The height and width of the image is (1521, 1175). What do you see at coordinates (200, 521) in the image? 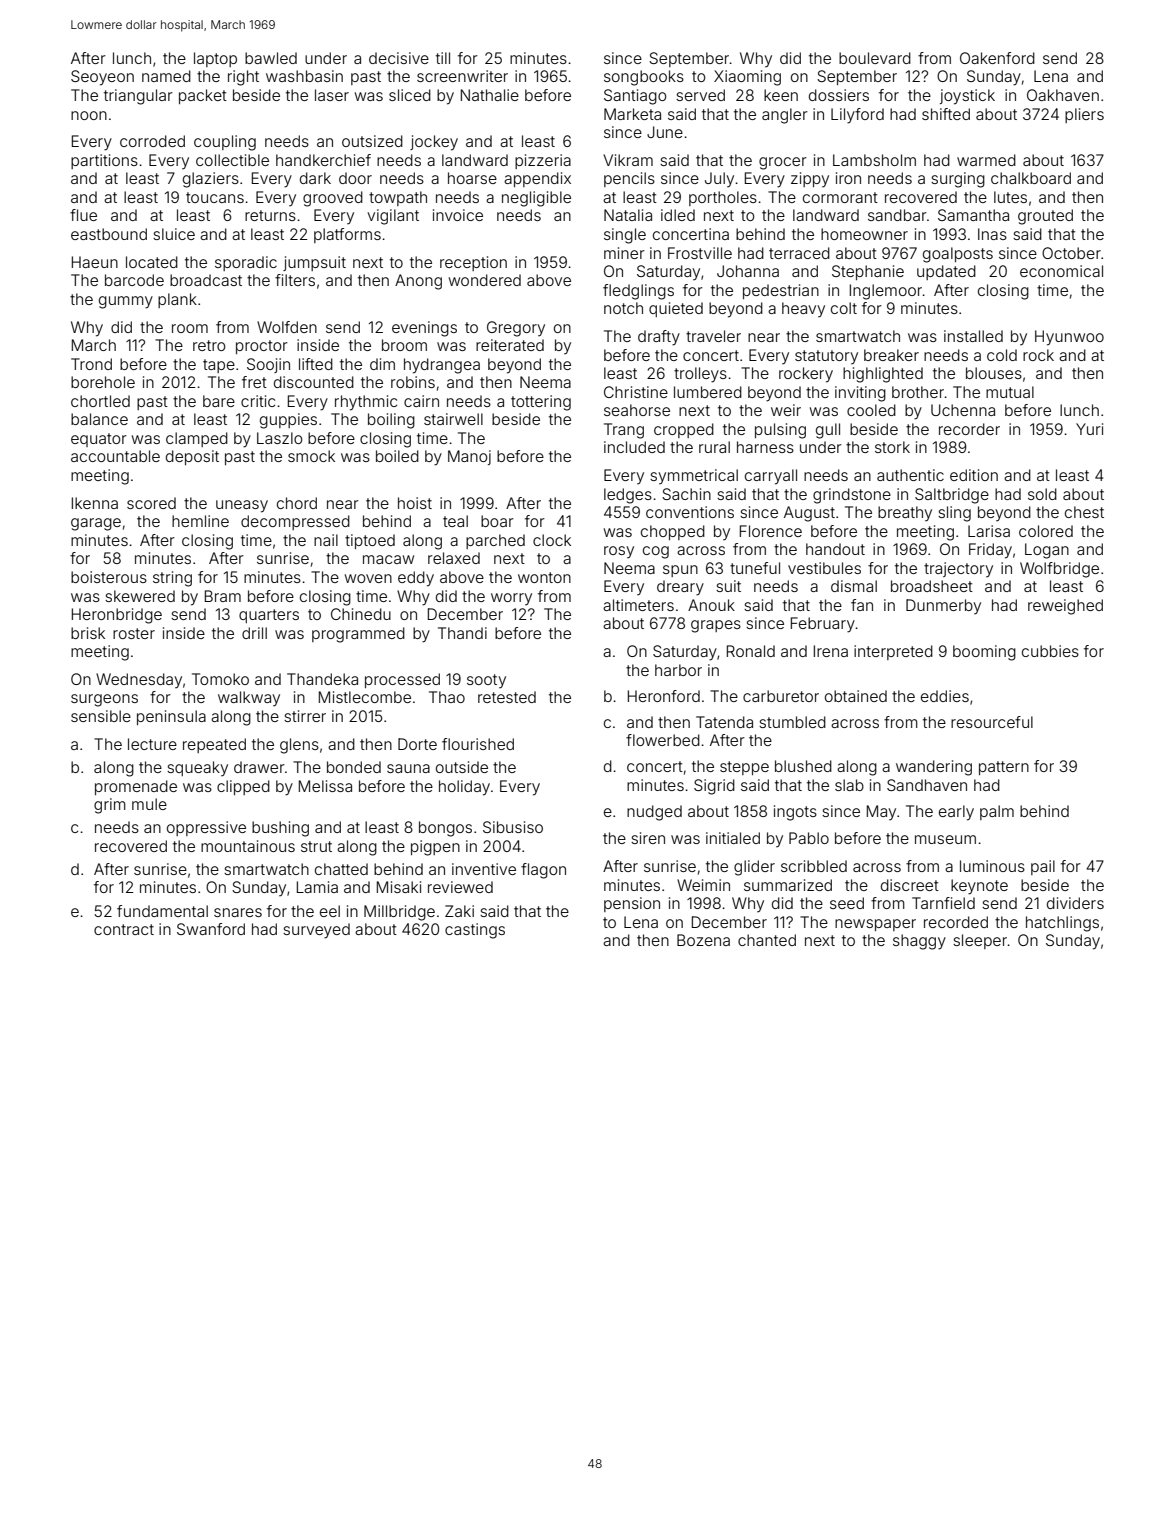
I see `hemline` at bounding box center [200, 521].
